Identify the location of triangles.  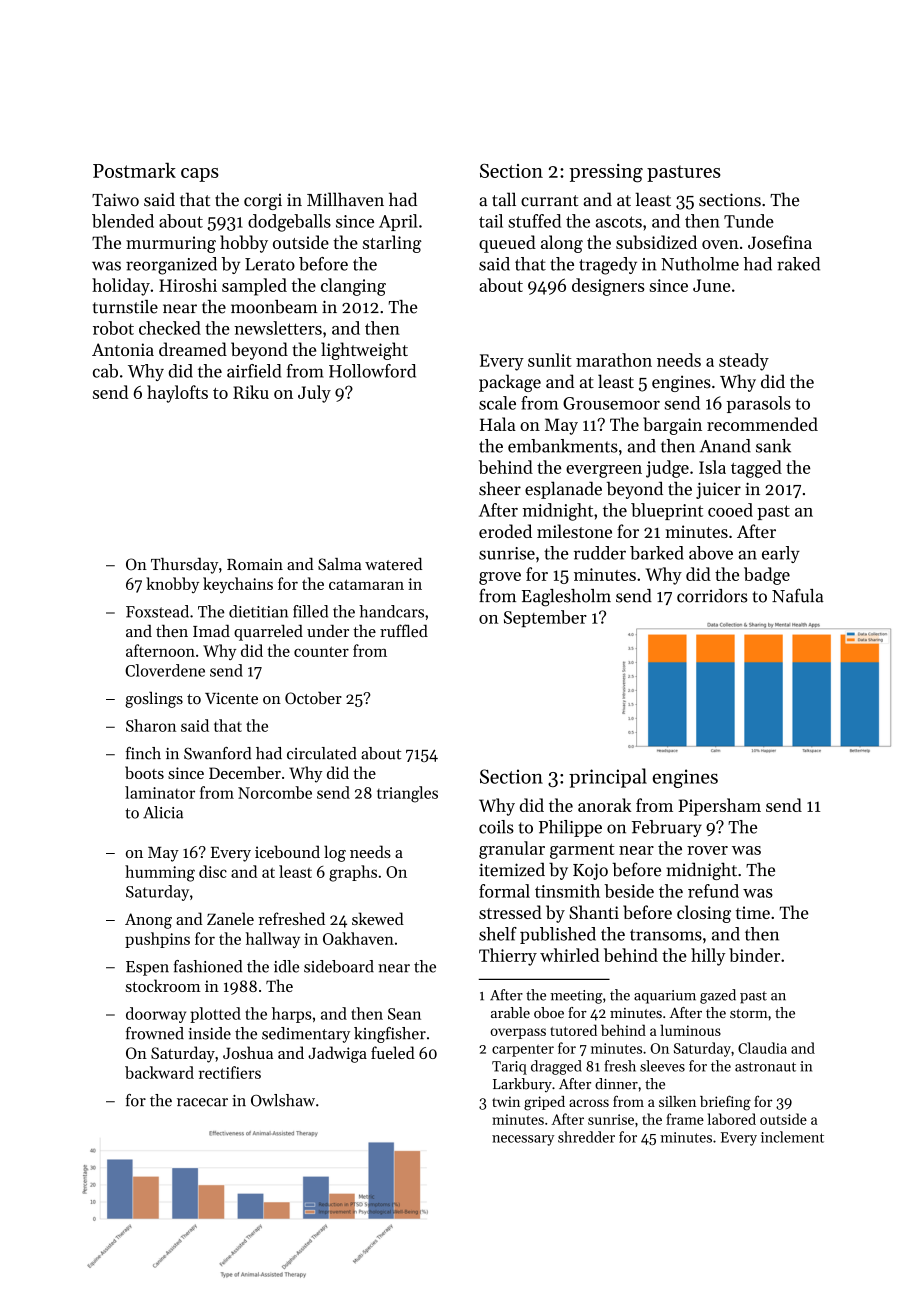
(407, 794).
